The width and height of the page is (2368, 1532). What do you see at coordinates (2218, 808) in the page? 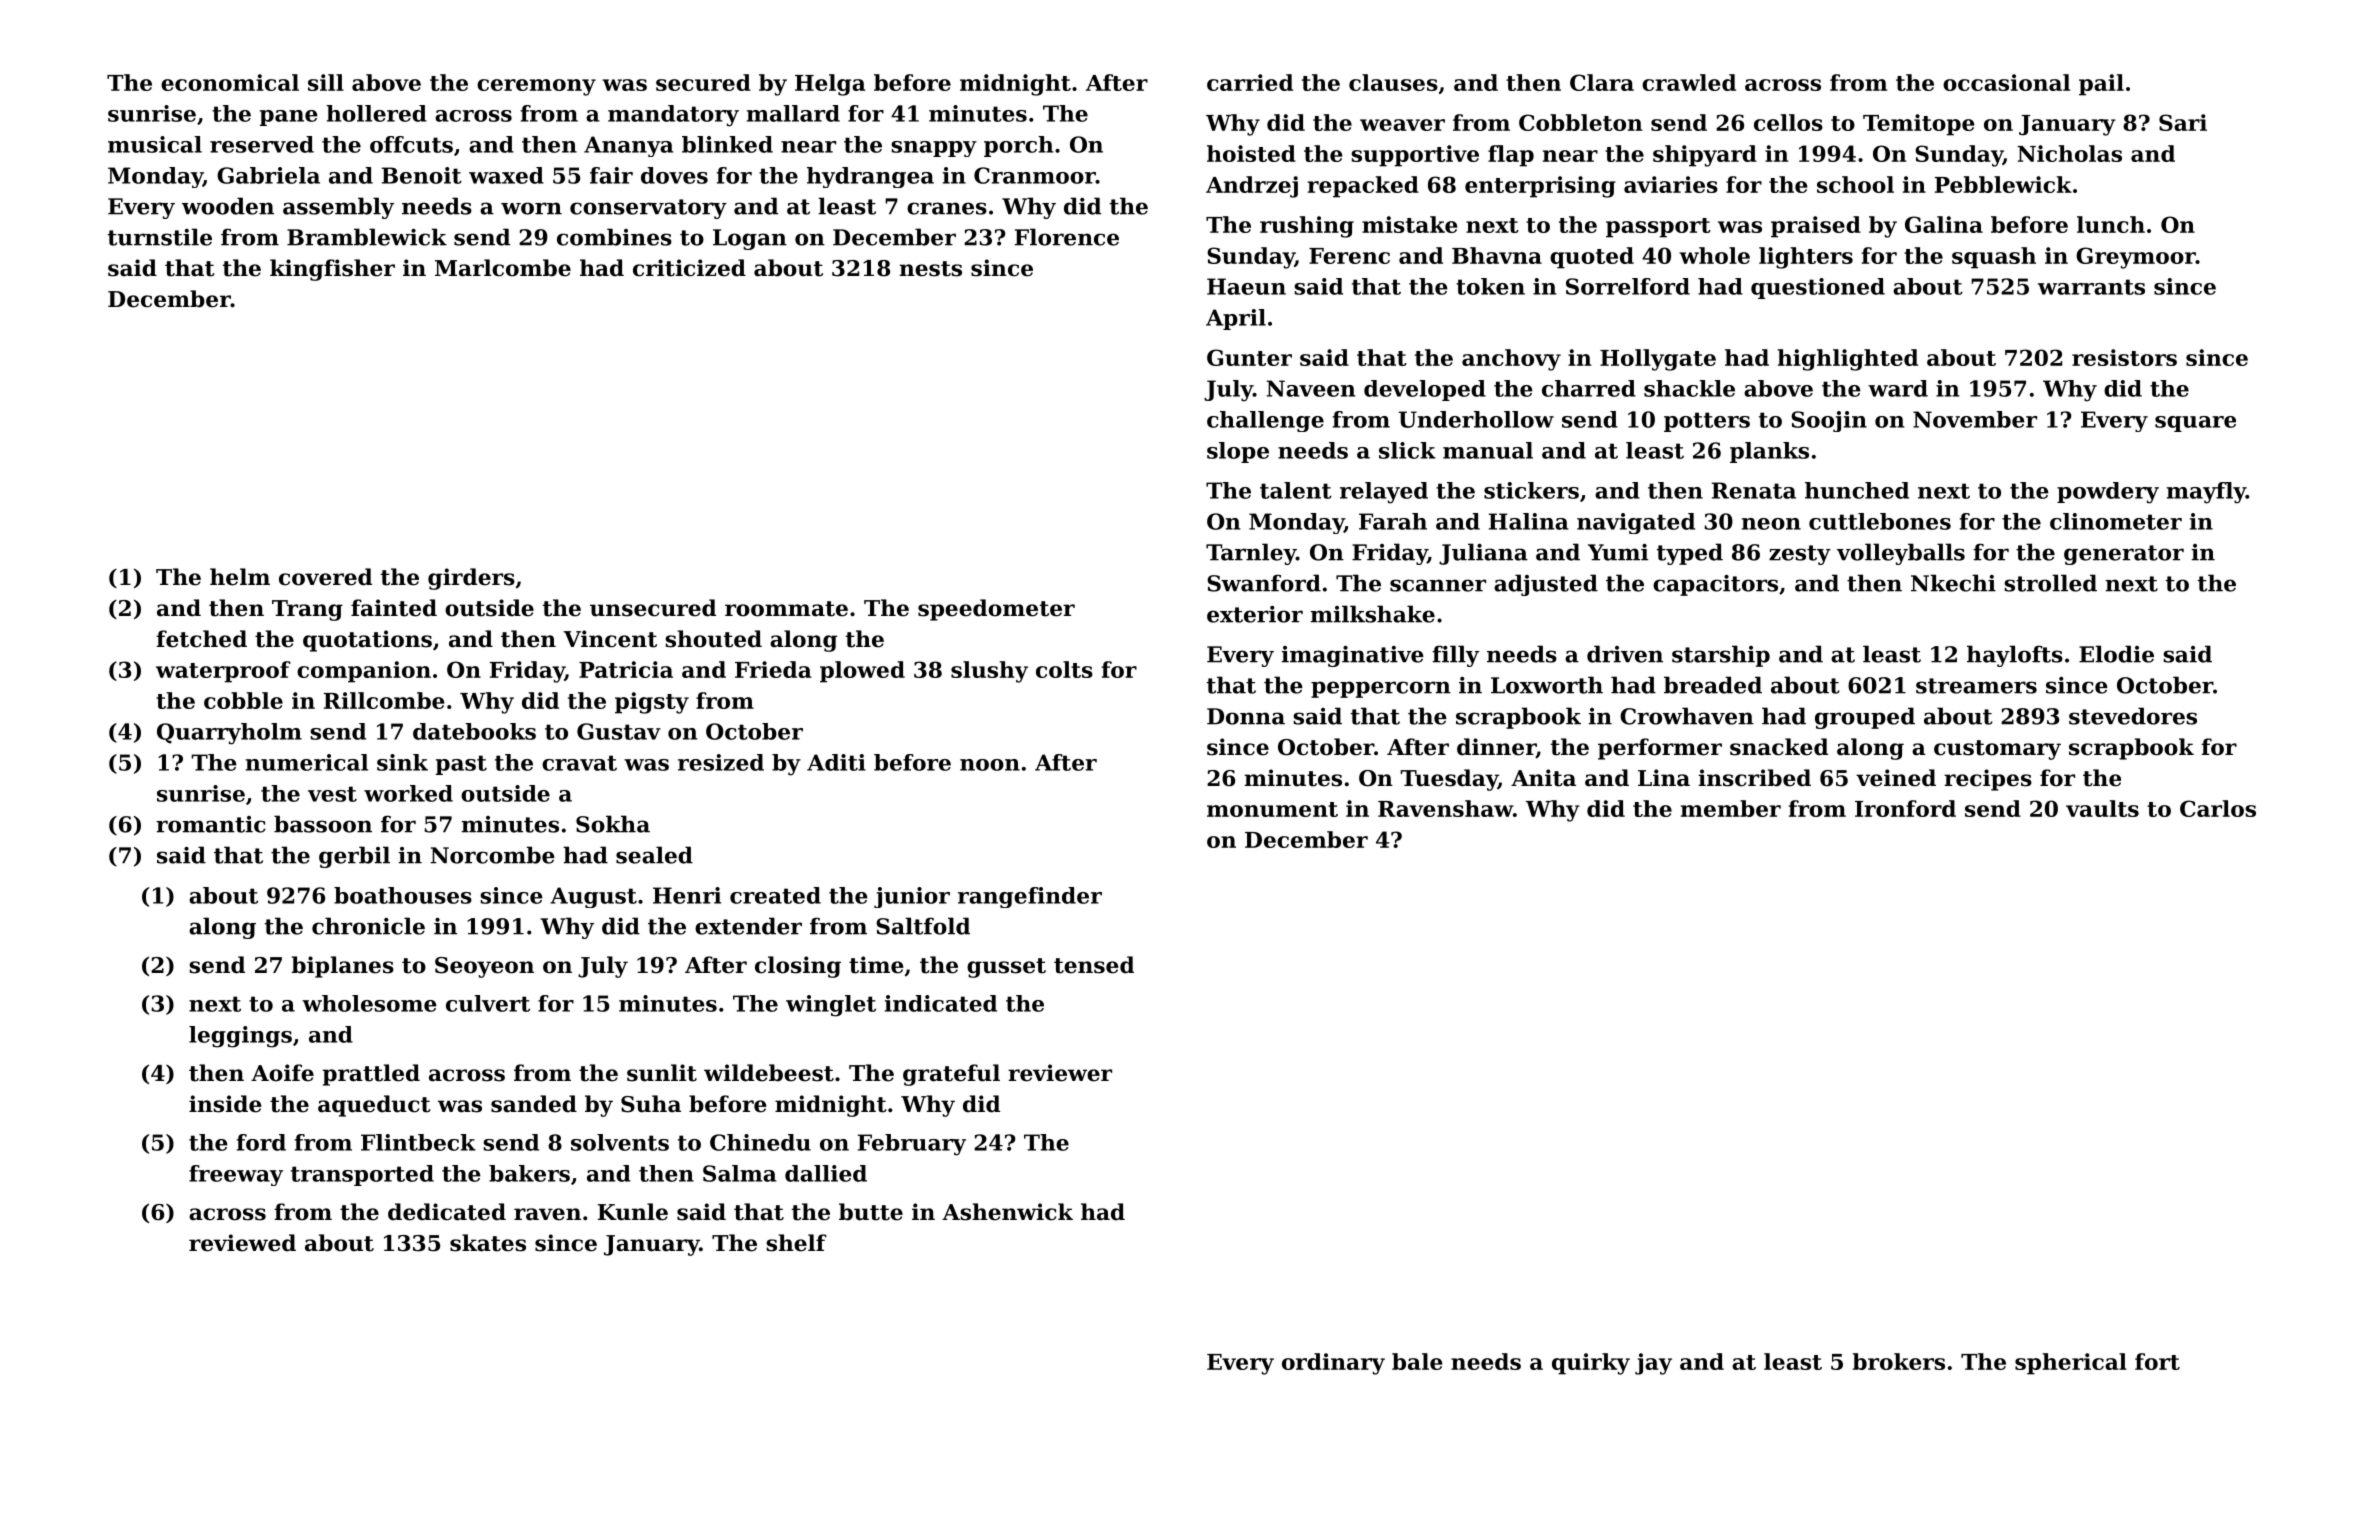
I see `Carlos` at bounding box center [2218, 808].
